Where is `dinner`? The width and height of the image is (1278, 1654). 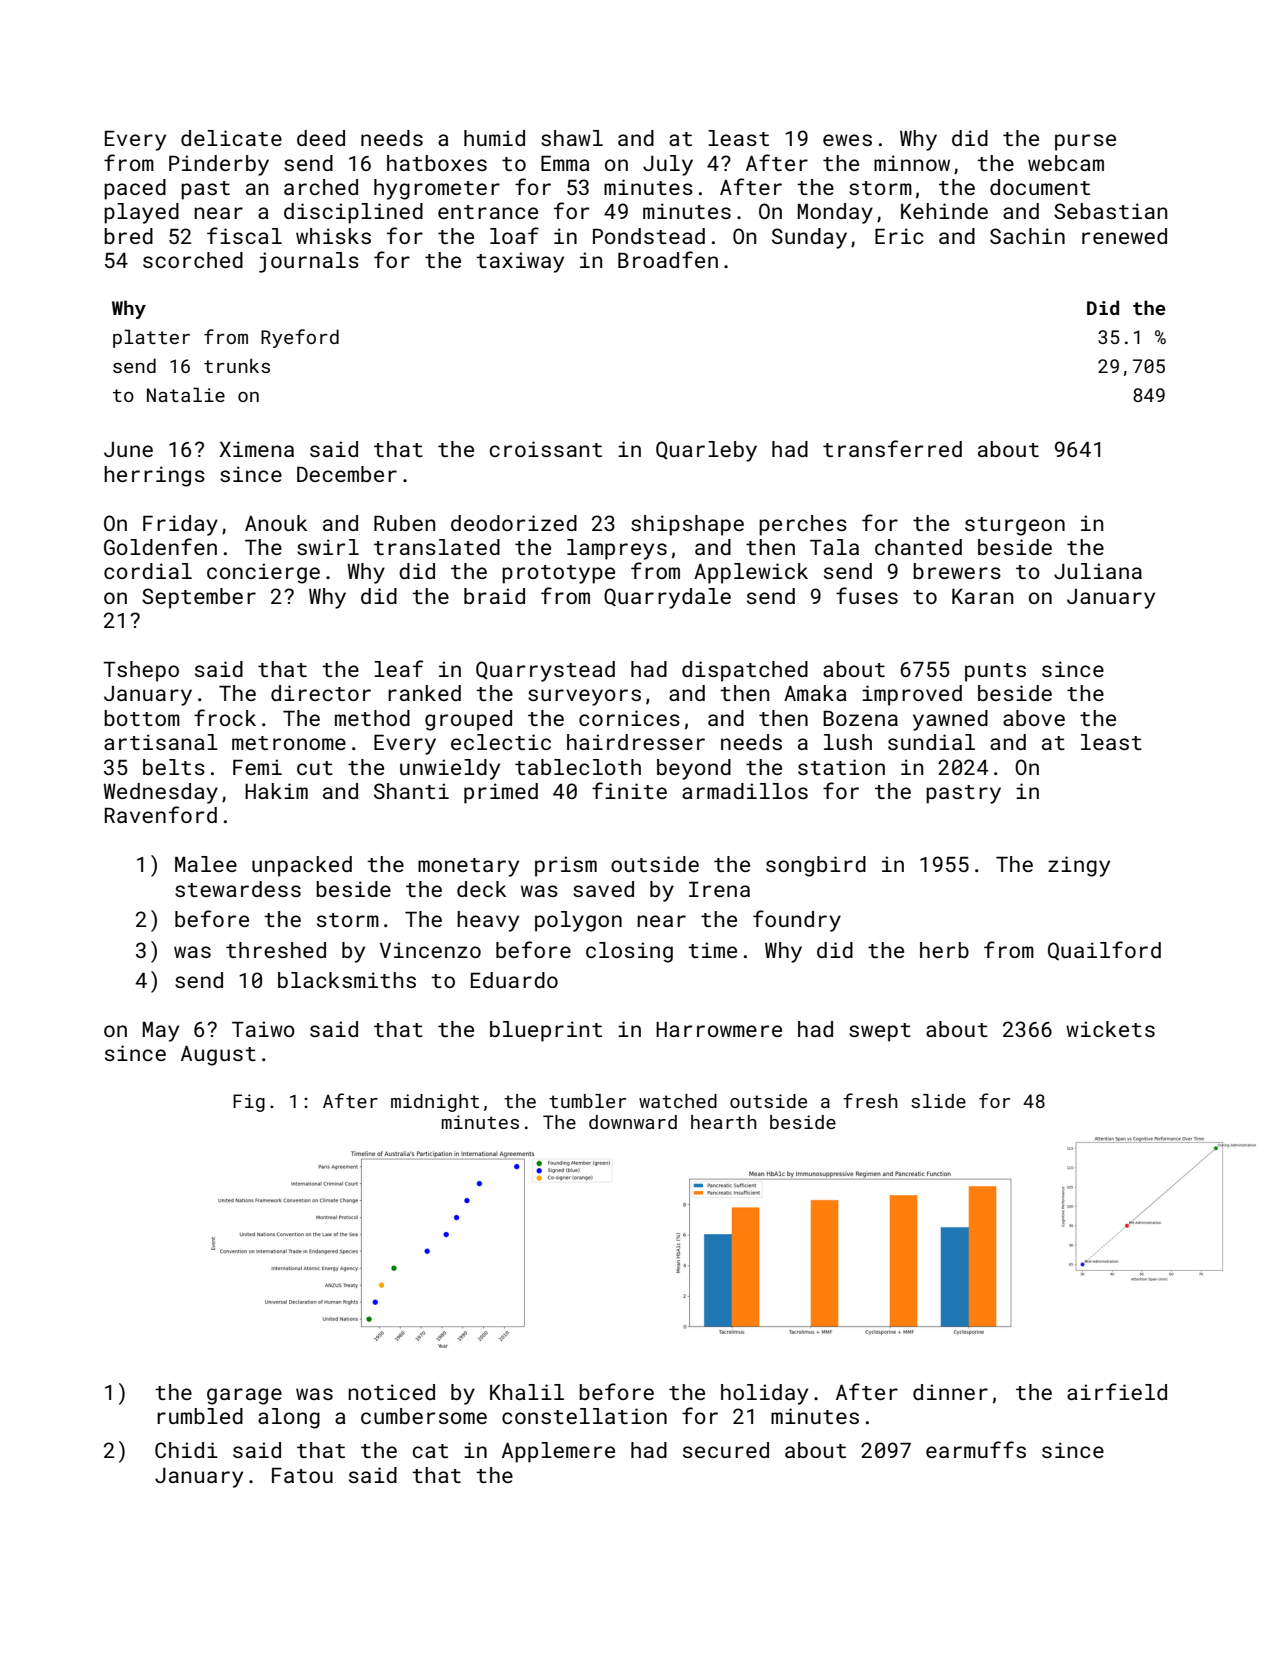 dinner is located at coordinates (950, 1392).
